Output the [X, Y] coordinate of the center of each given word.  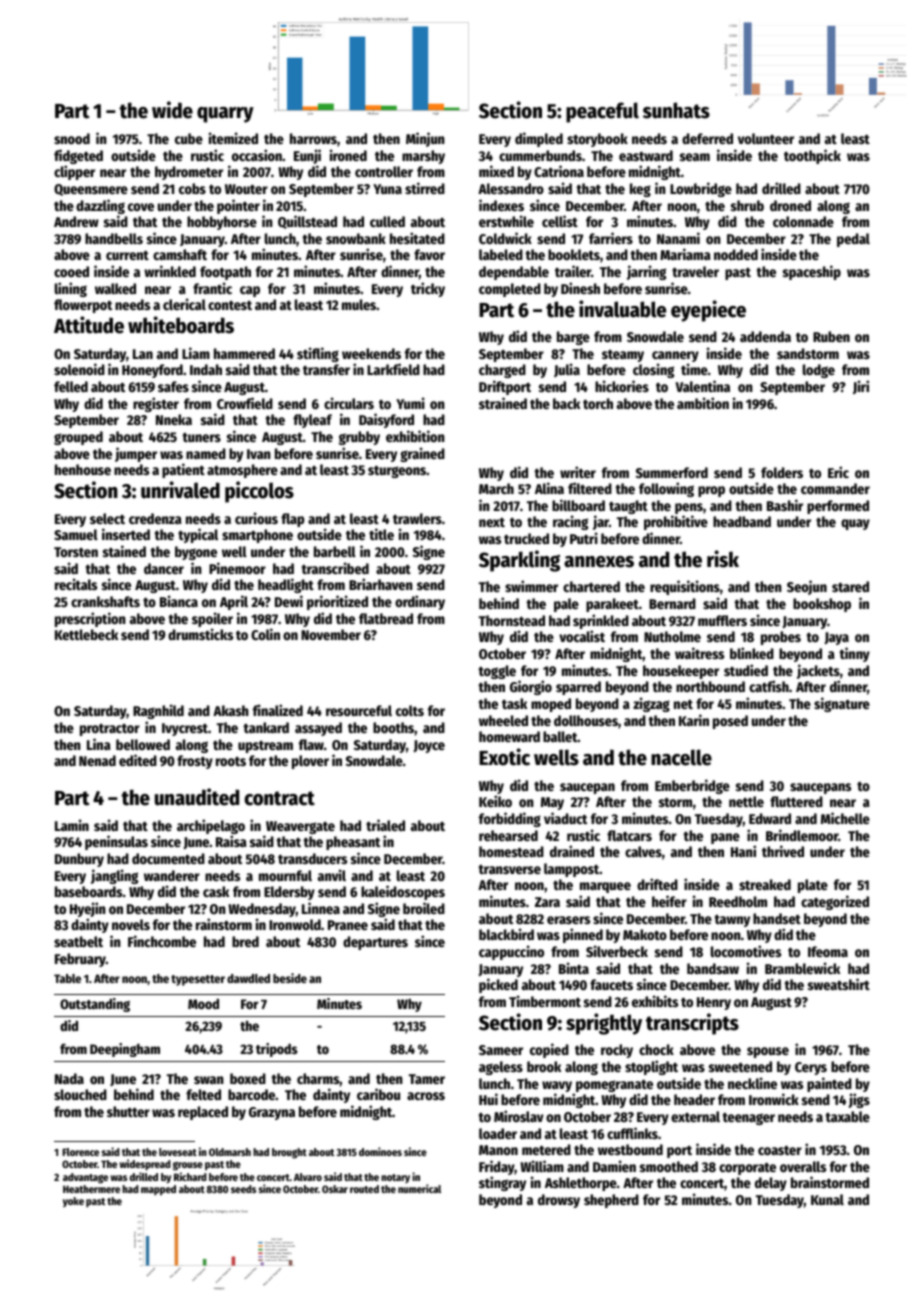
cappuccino [511, 952]
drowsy [559, 1201]
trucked [526, 538]
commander [835, 488]
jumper [136, 454]
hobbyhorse [222, 223]
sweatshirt [839, 984]
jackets [818, 671]
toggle [497, 672]
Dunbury [79, 860]
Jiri [861, 387]
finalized [278, 710]
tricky [428, 289]
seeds [243, 1189]
